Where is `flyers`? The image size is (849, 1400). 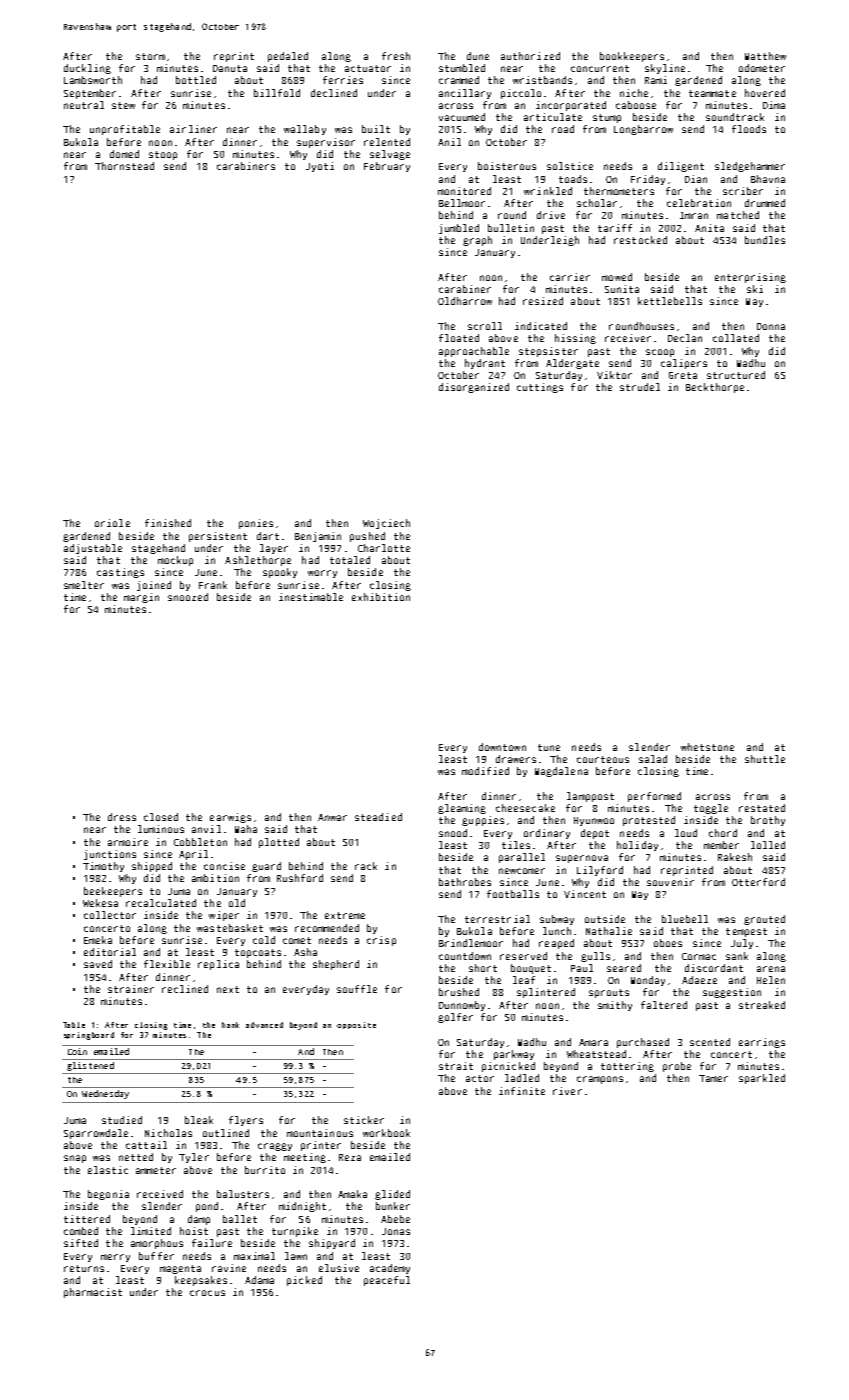
flyers is located at coordinates (246, 1121).
